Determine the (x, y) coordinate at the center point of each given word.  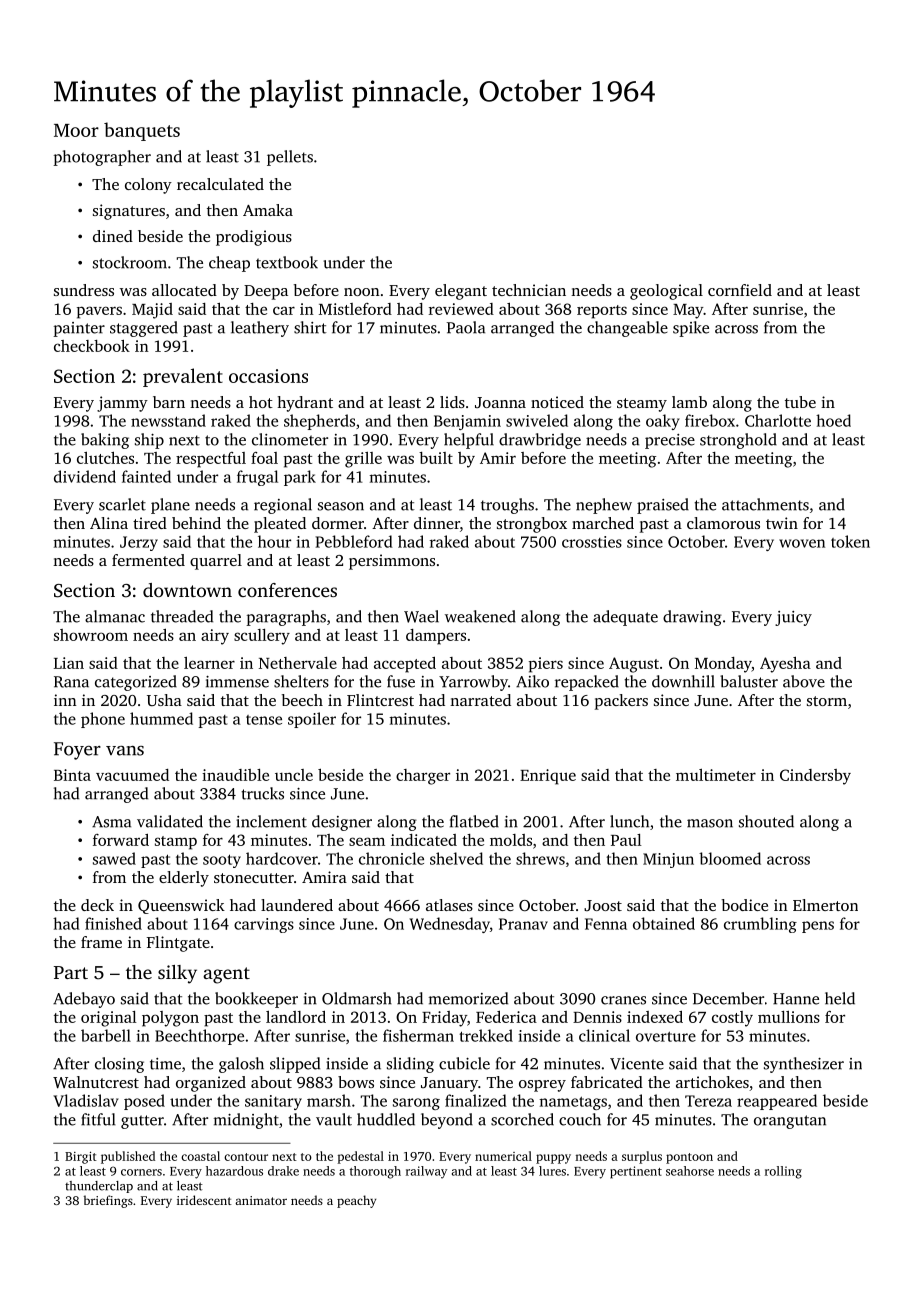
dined (113, 236)
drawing (692, 618)
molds (511, 840)
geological (666, 292)
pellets (290, 158)
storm (827, 701)
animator (261, 1200)
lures (552, 1171)
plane (170, 506)
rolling (783, 1172)
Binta (72, 775)
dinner (437, 523)
